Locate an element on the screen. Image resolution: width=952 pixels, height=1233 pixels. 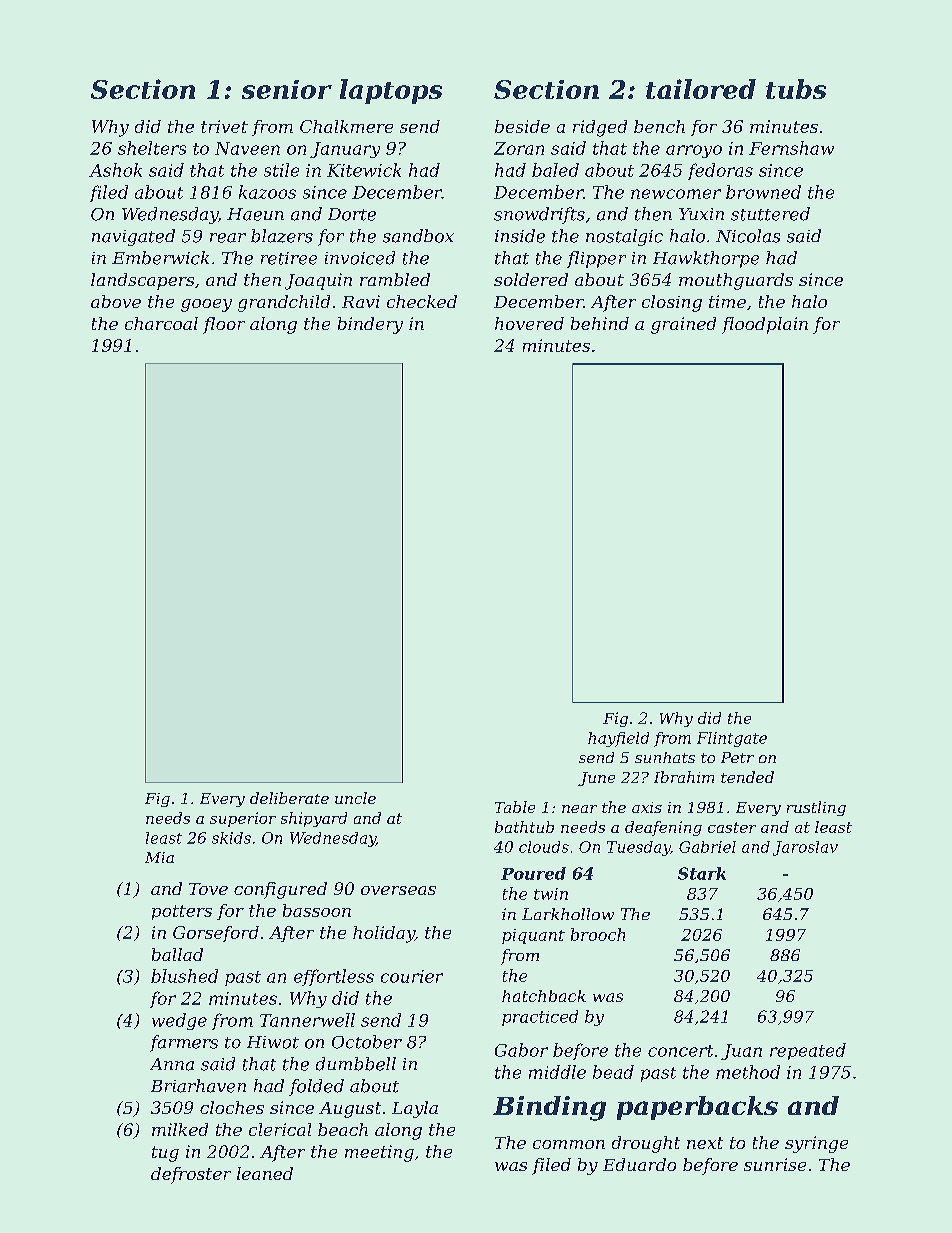
January is located at coordinates (345, 150).
